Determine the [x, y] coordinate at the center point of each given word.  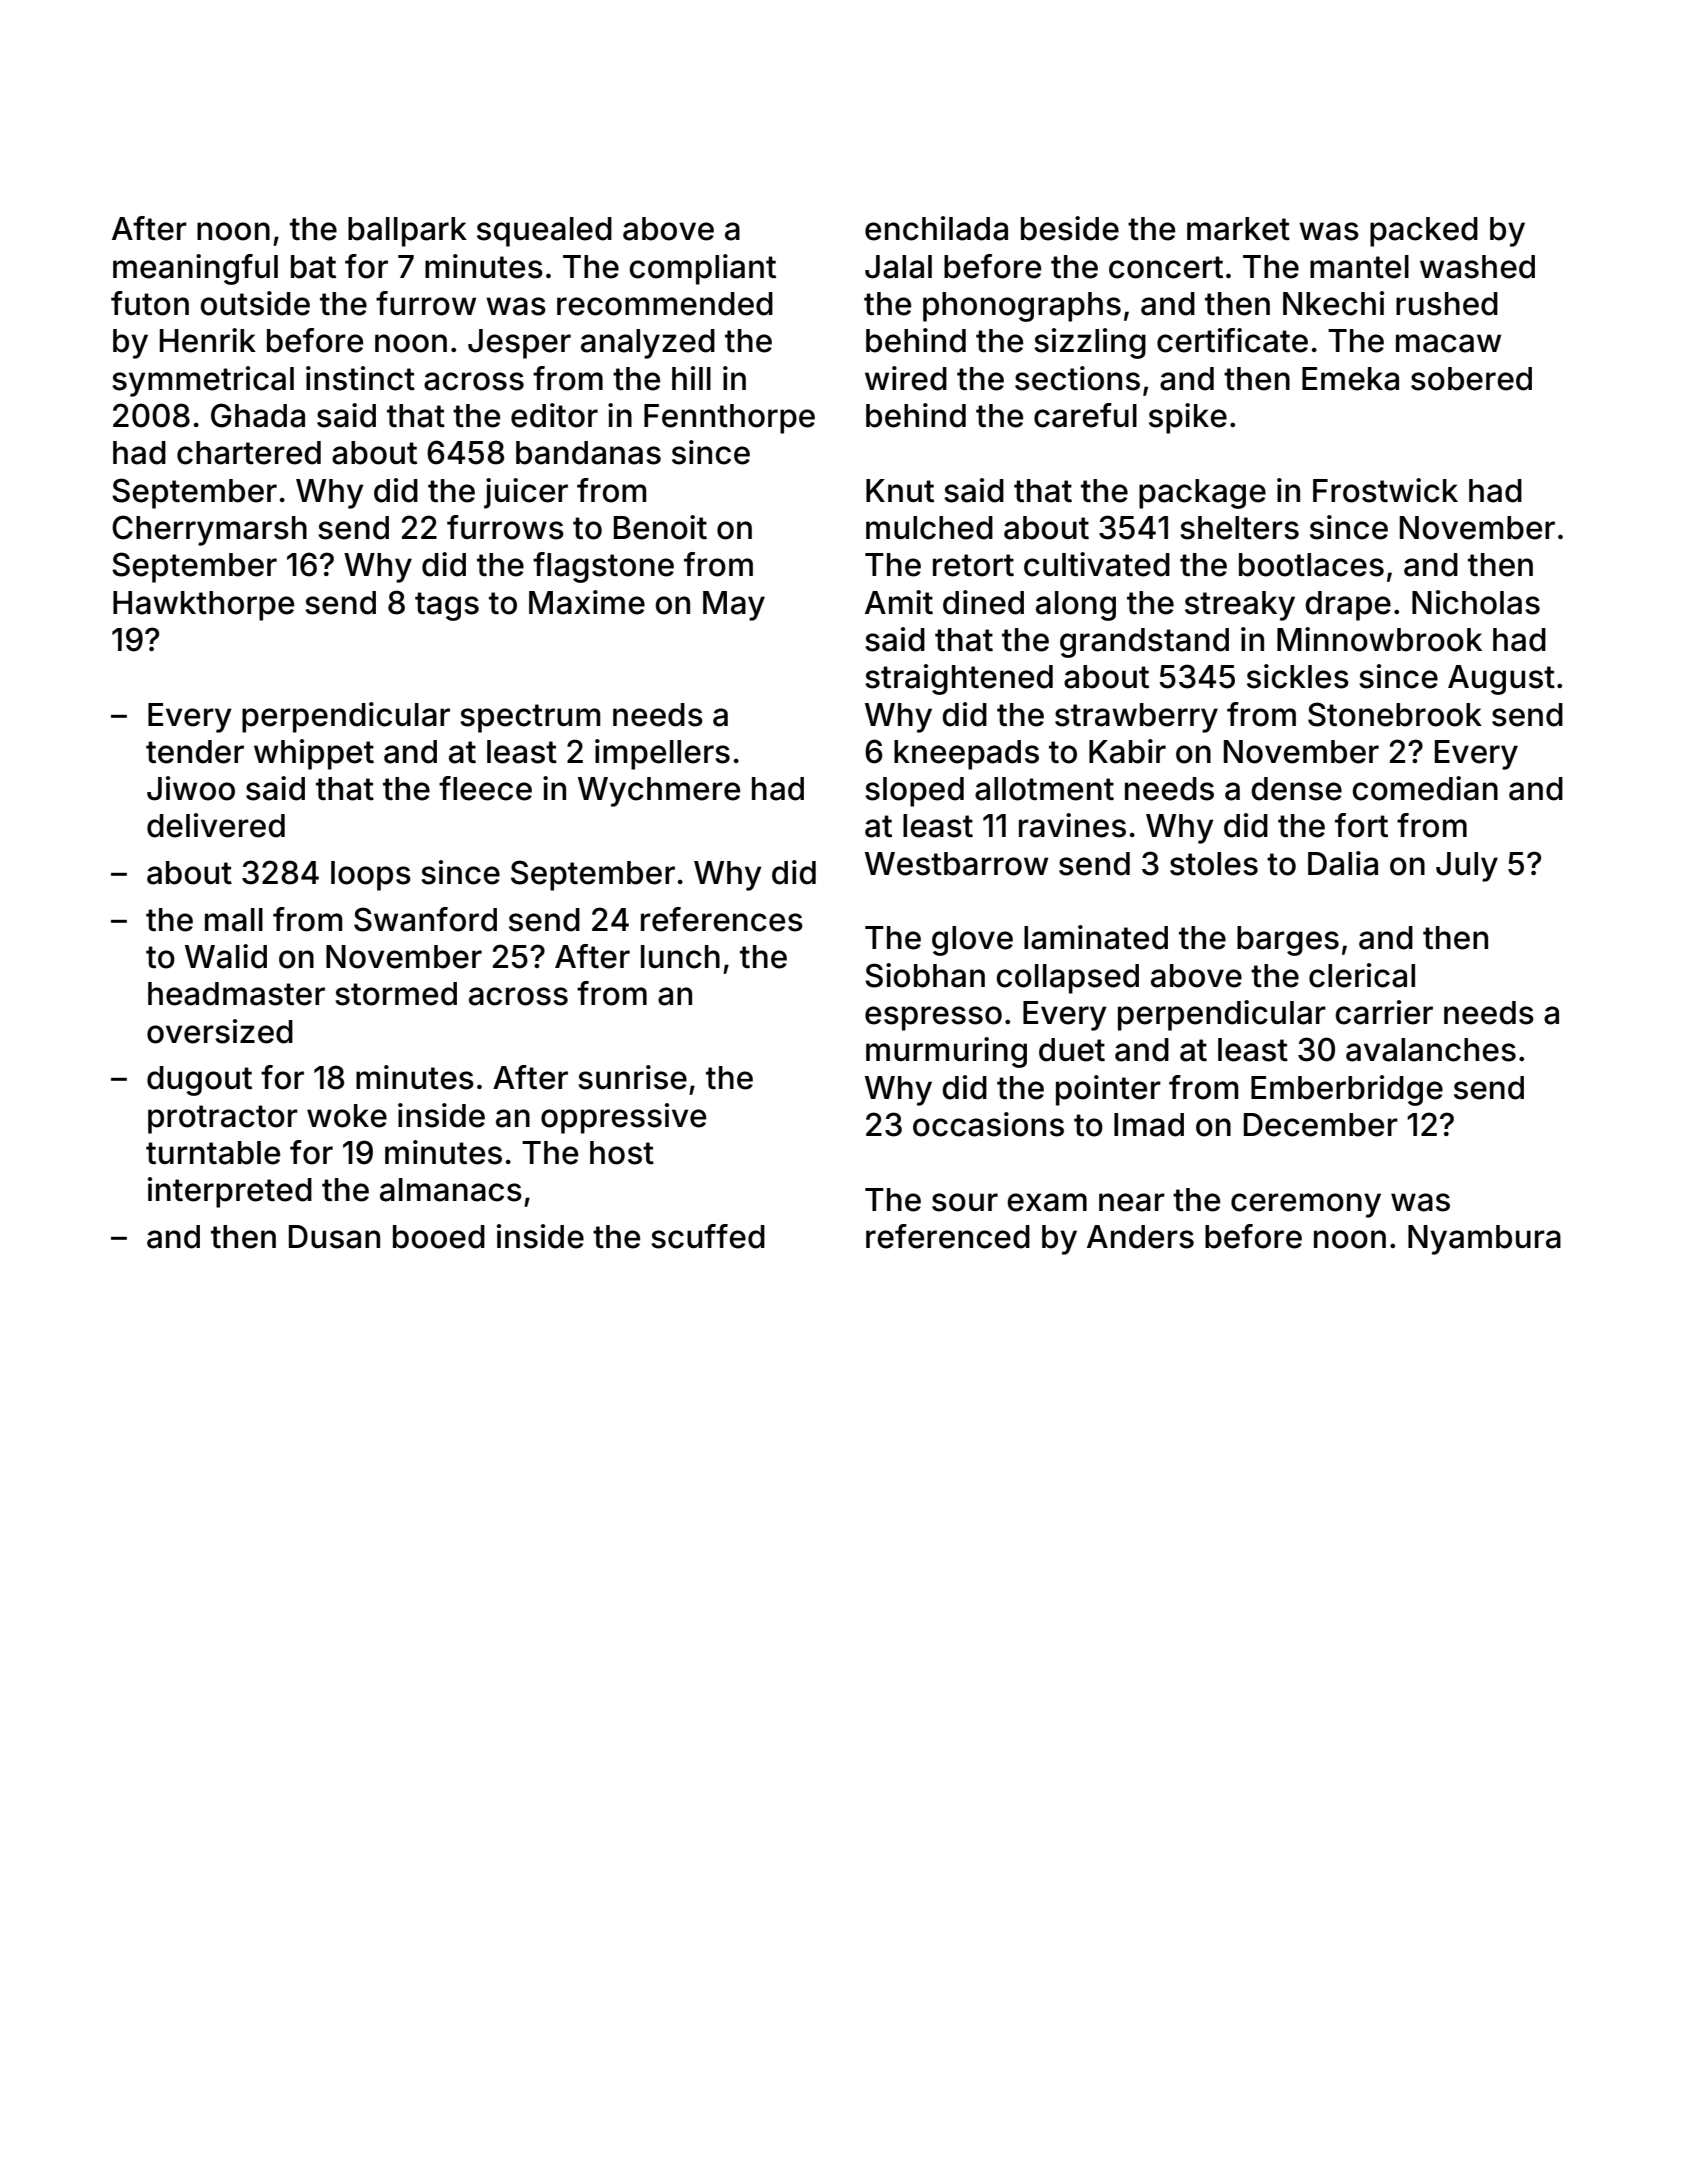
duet [1072, 1050]
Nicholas [1476, 602]
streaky [1240, 606]
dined [983, 602]
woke [347, 1116]
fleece [485, 788]
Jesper [519, 344]
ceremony [1306, 1205]
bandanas [588, 453]
